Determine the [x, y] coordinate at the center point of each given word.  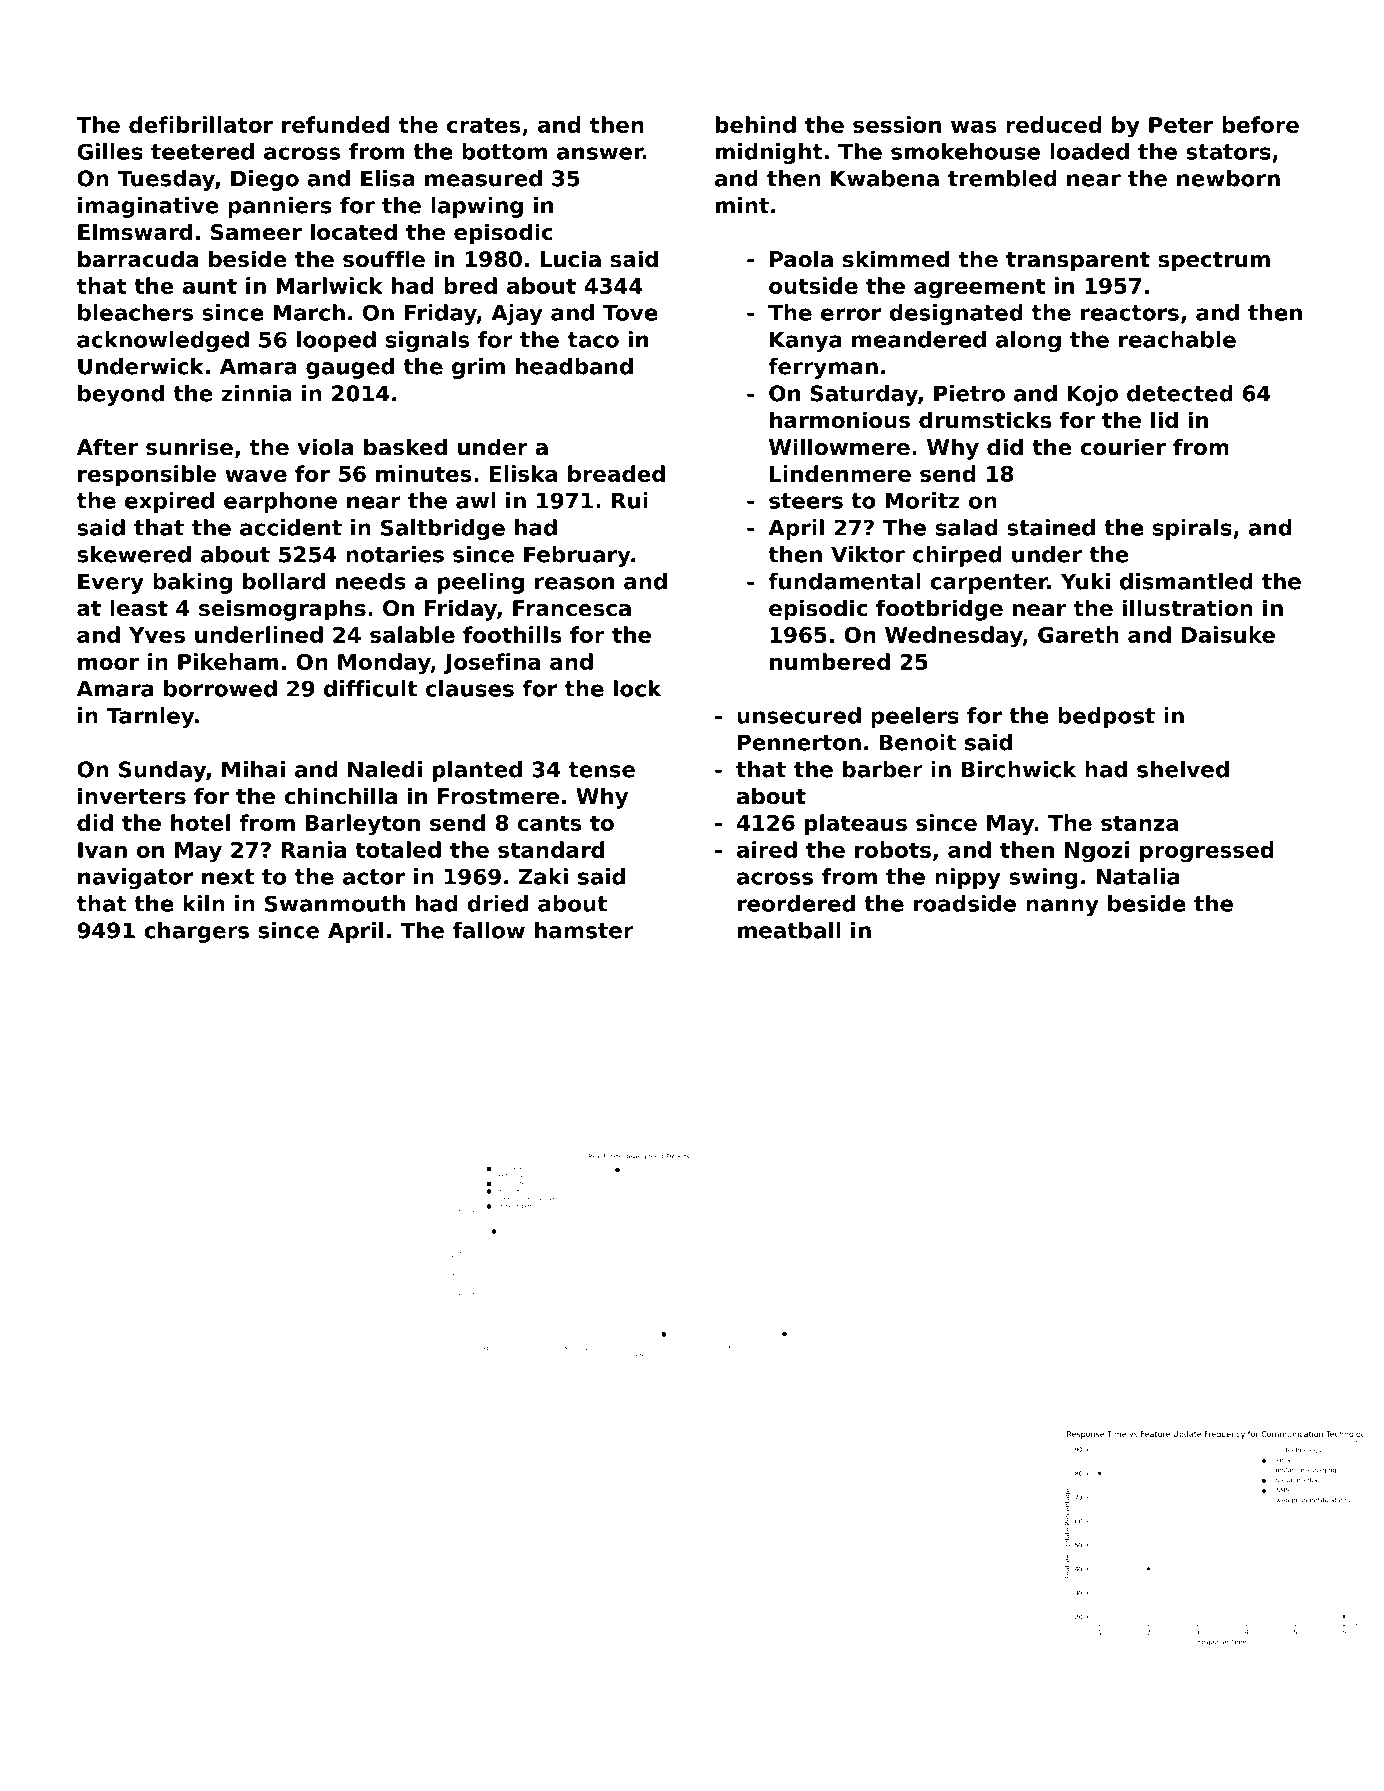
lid [1164, 420]
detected [1180, 393]
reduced [1054, 124]
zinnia [256, 393]
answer [600, 153]
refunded [335, 124]
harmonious [840, 420]
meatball [789, 930]
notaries [395, 554]
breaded [616, 473]
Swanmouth [335, 903]
